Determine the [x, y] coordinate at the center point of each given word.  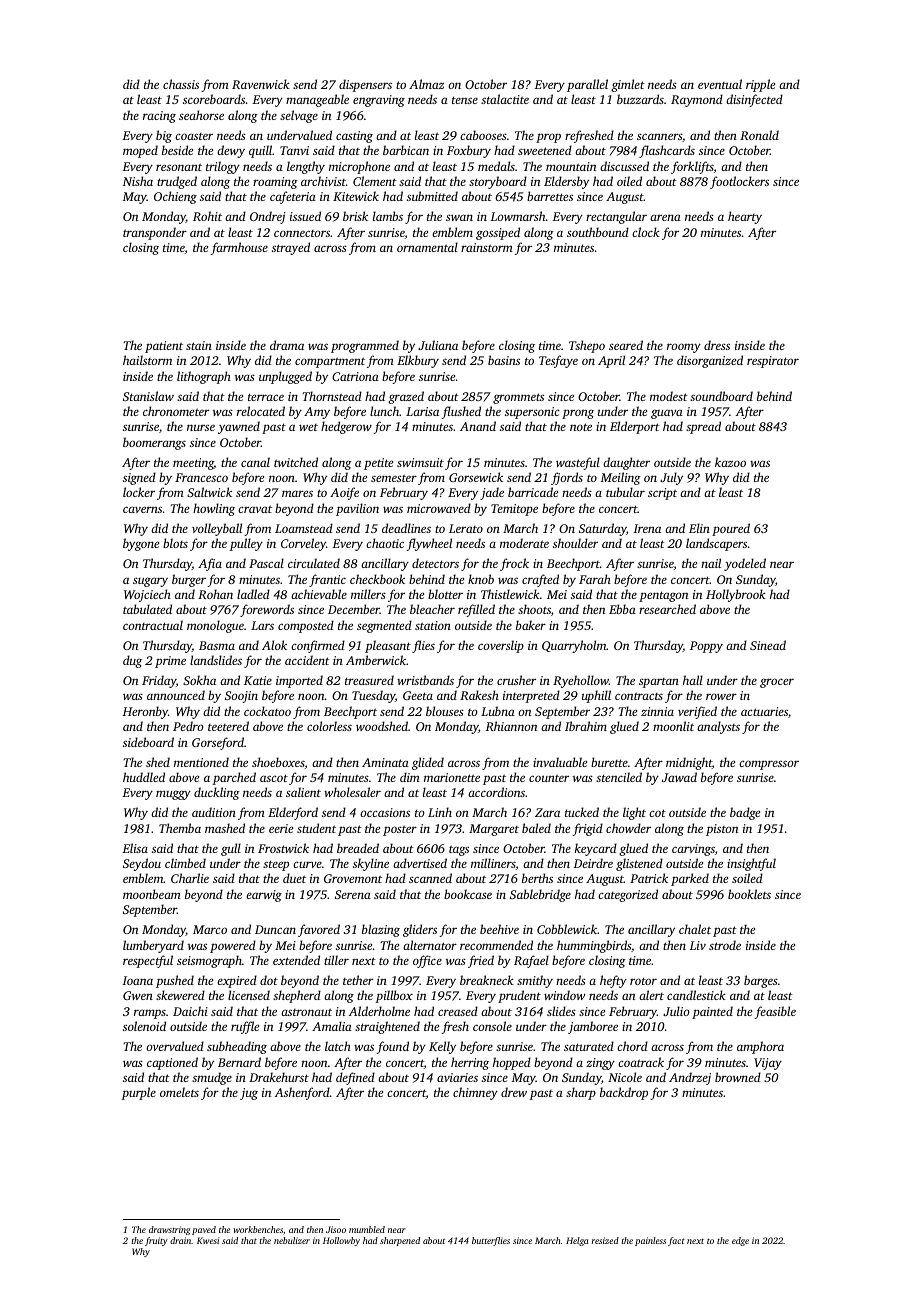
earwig [264, 896]
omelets [179, 1092]
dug [132, 661]
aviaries [457, 1077]
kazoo [730, 462]
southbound [598, 232]
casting [354, 137]
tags [459, 850]
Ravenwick [261, 84]
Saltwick [209, 492]
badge [745, 813]
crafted [540, 580]
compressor [769, 765]
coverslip [501, 646]
